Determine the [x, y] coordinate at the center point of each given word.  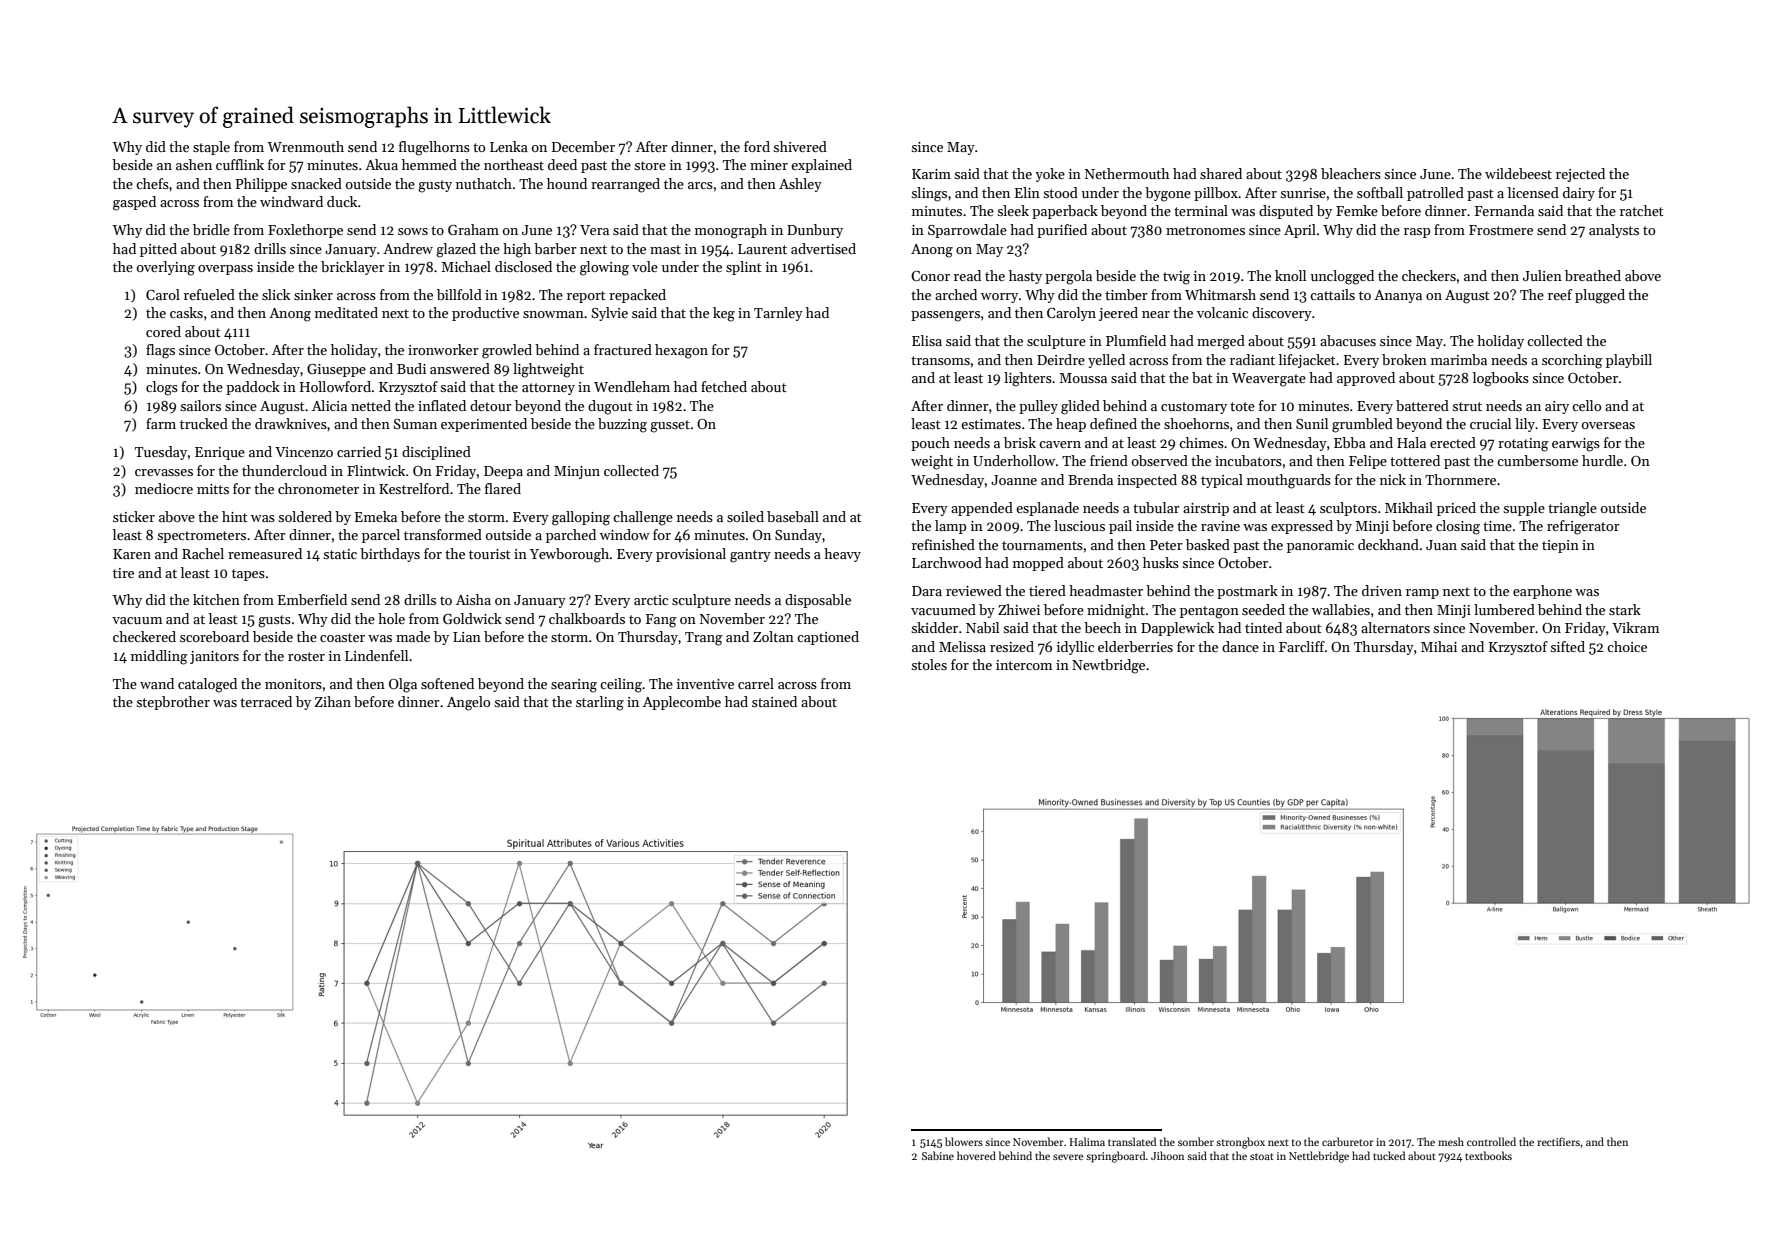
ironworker [443, 349]
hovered [976, 1155]
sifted [1568, 646]
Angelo [468, 703]
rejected [1580, 175]
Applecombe [682, 703]
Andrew [408, 248]
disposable [818, 601]
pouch [930, 444]
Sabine [938, 1155]
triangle [1572, 509]
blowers [964, 1141]
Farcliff [1302, 646]
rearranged [625, 185]
